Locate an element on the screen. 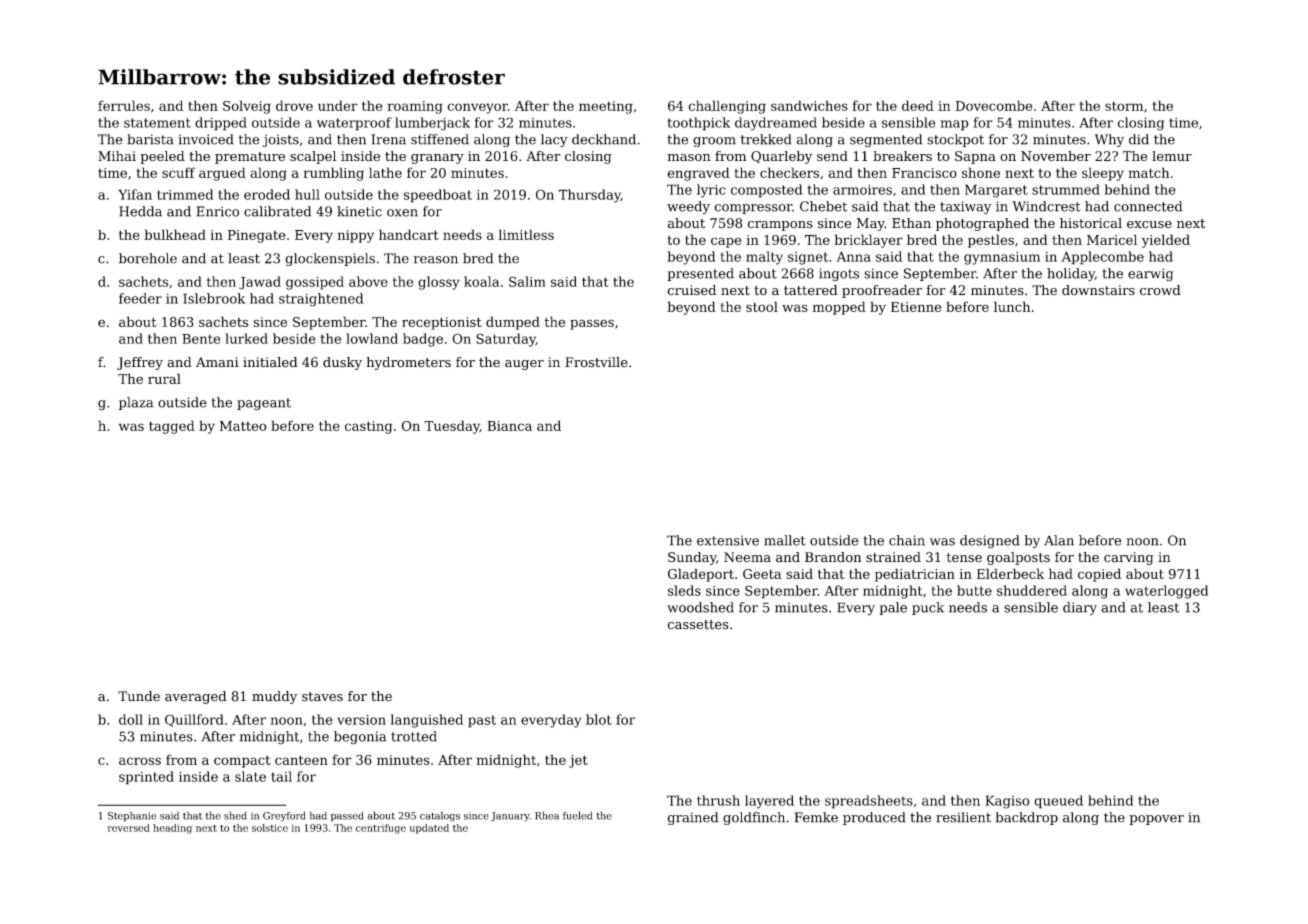  chain is located at coordinates (907, 540).
